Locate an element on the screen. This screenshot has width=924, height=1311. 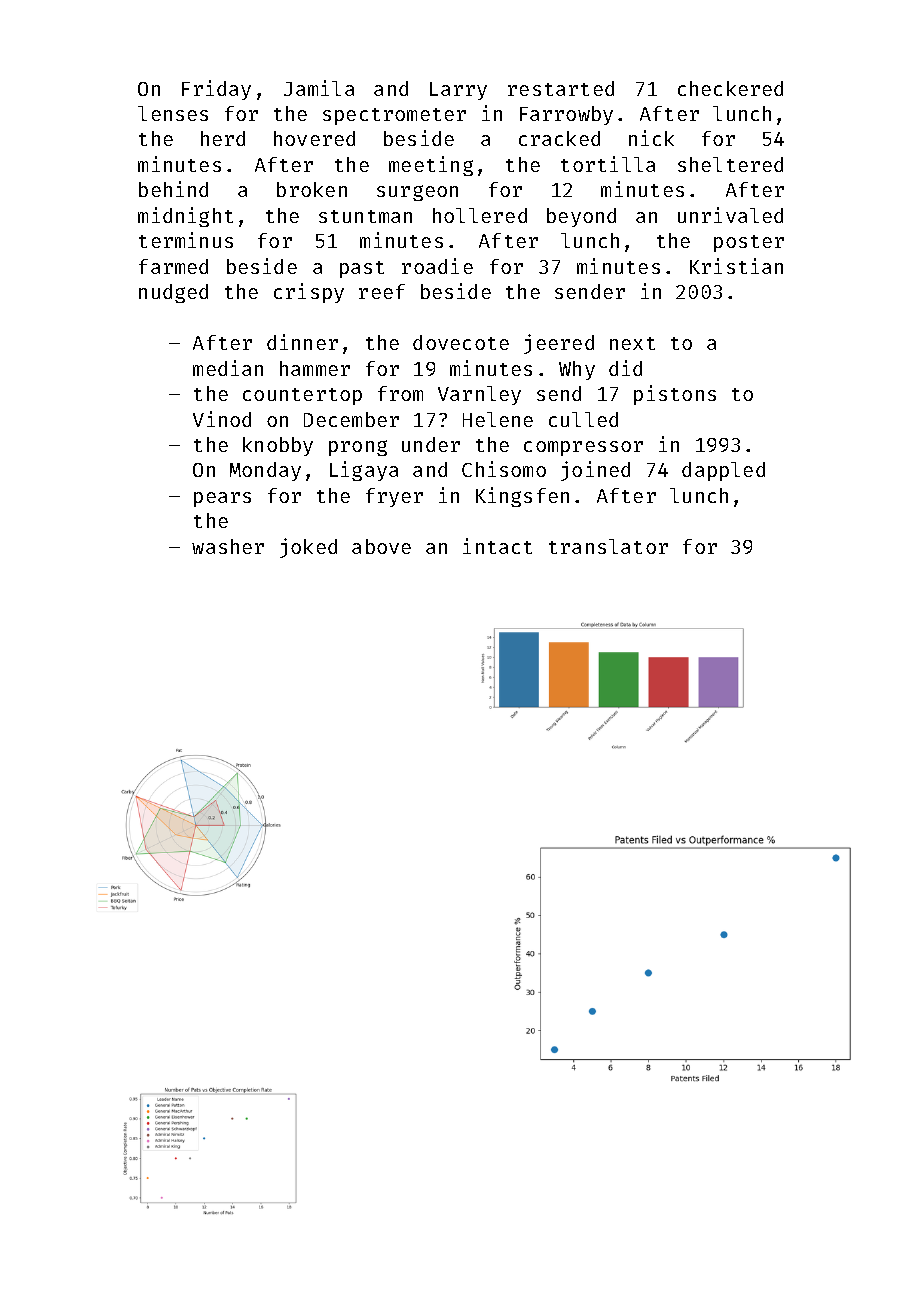
hammer is located at coordinates (315, 368).
